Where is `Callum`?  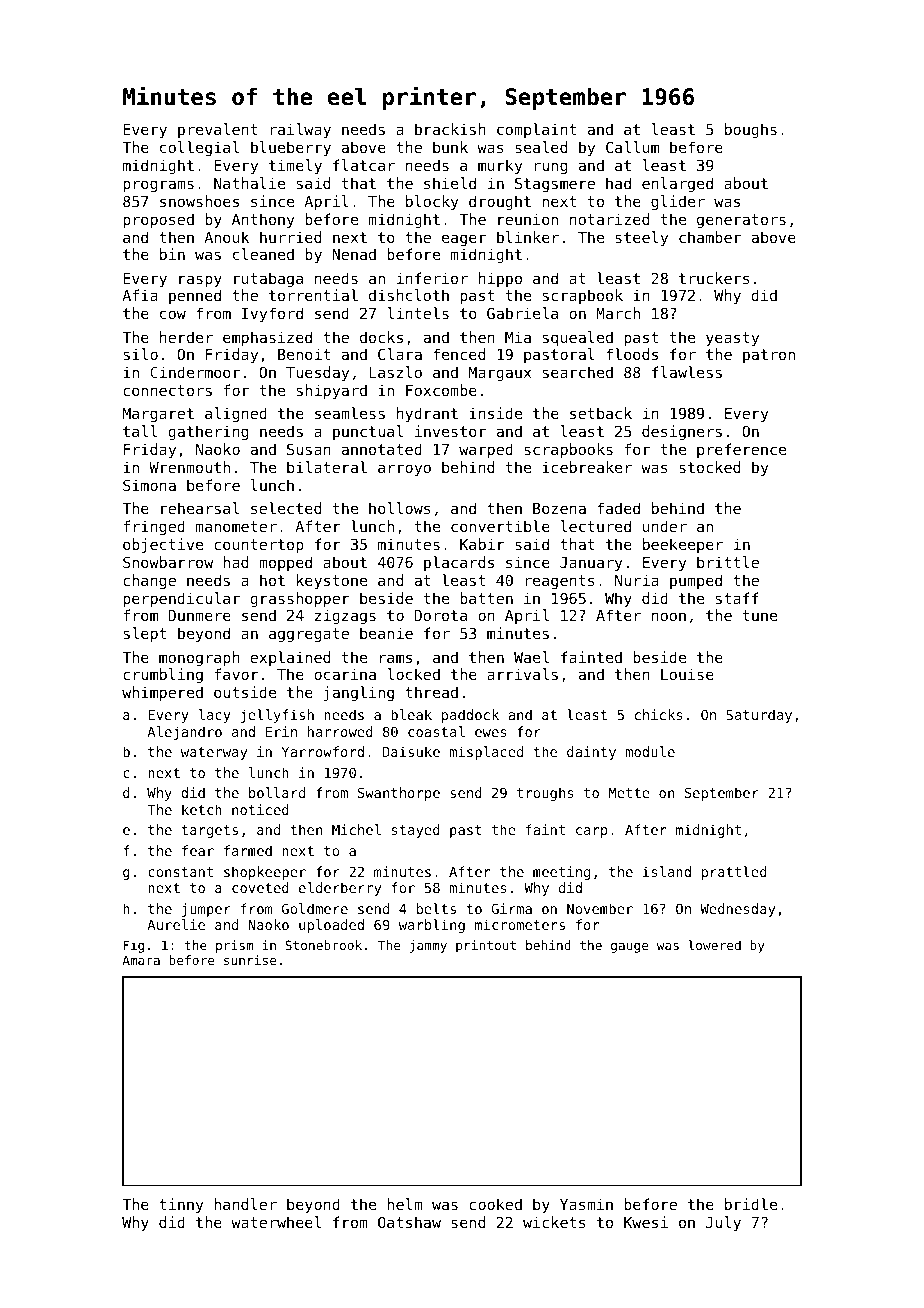 Callum is located at coordinates (632, 147).
